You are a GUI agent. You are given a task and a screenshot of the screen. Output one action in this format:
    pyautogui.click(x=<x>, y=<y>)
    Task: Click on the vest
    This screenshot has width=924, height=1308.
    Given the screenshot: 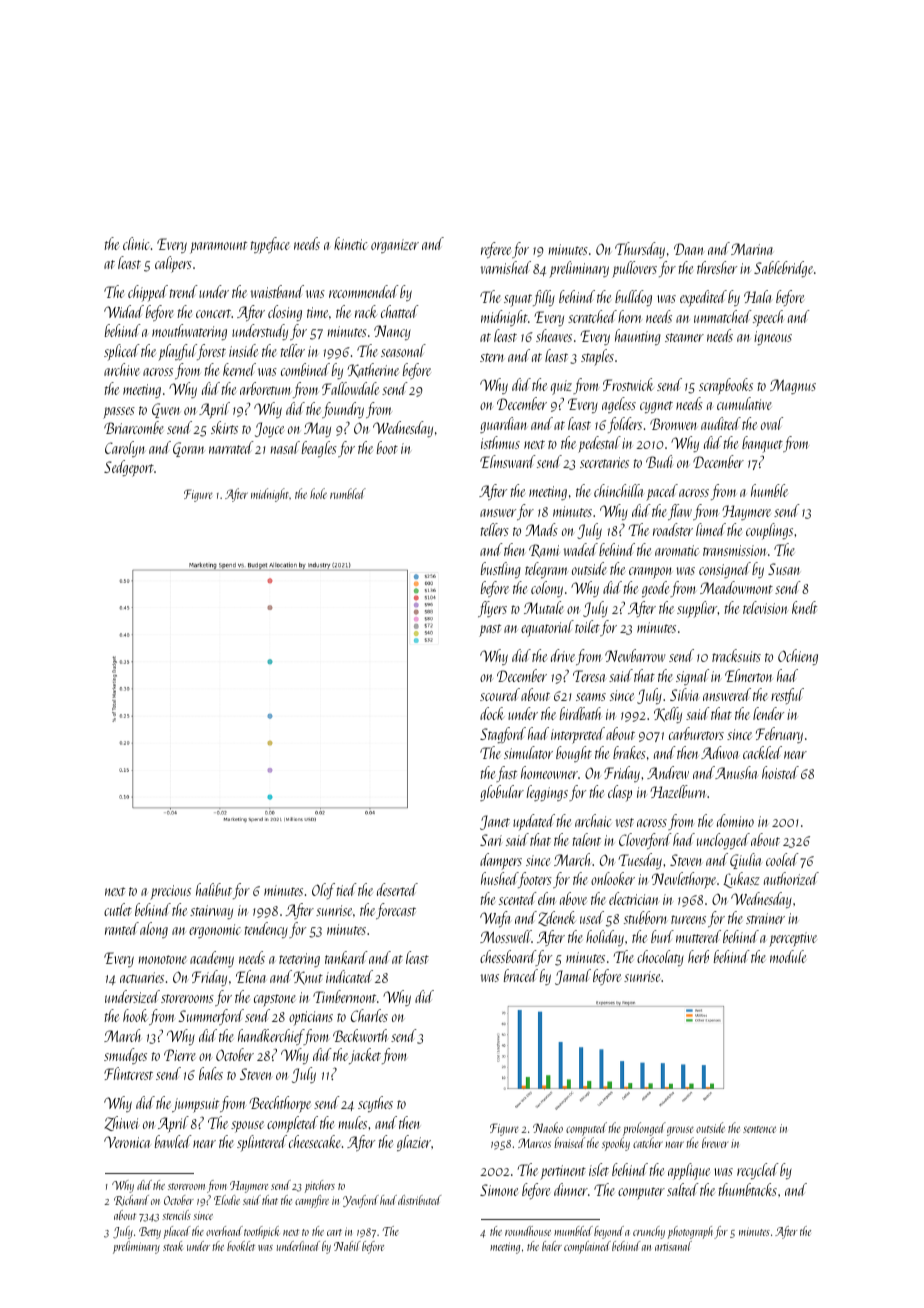 What is the action you would take?
    pyautogui.click(x=624, y=822)
